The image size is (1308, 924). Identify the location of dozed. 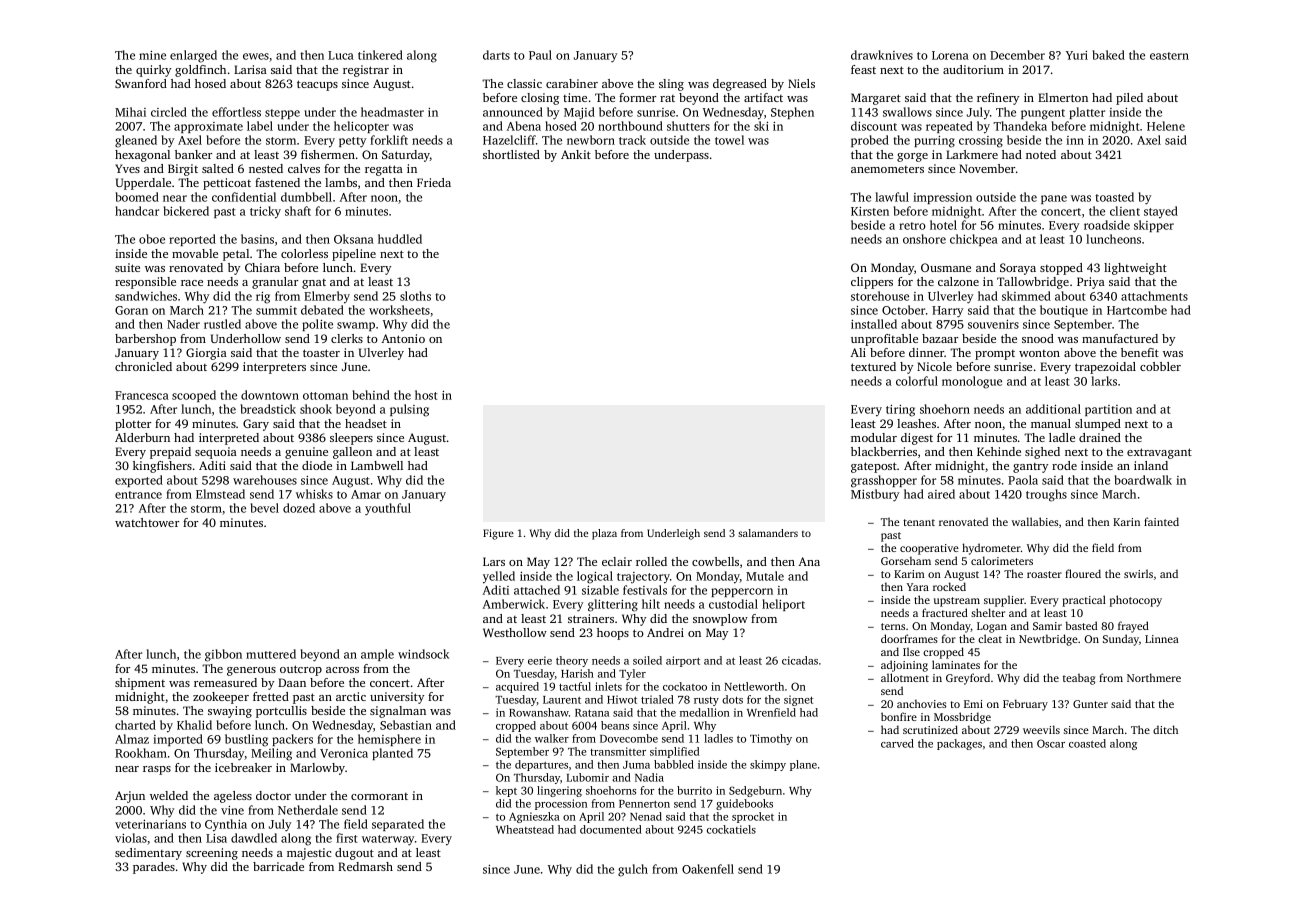
(299, 508).
